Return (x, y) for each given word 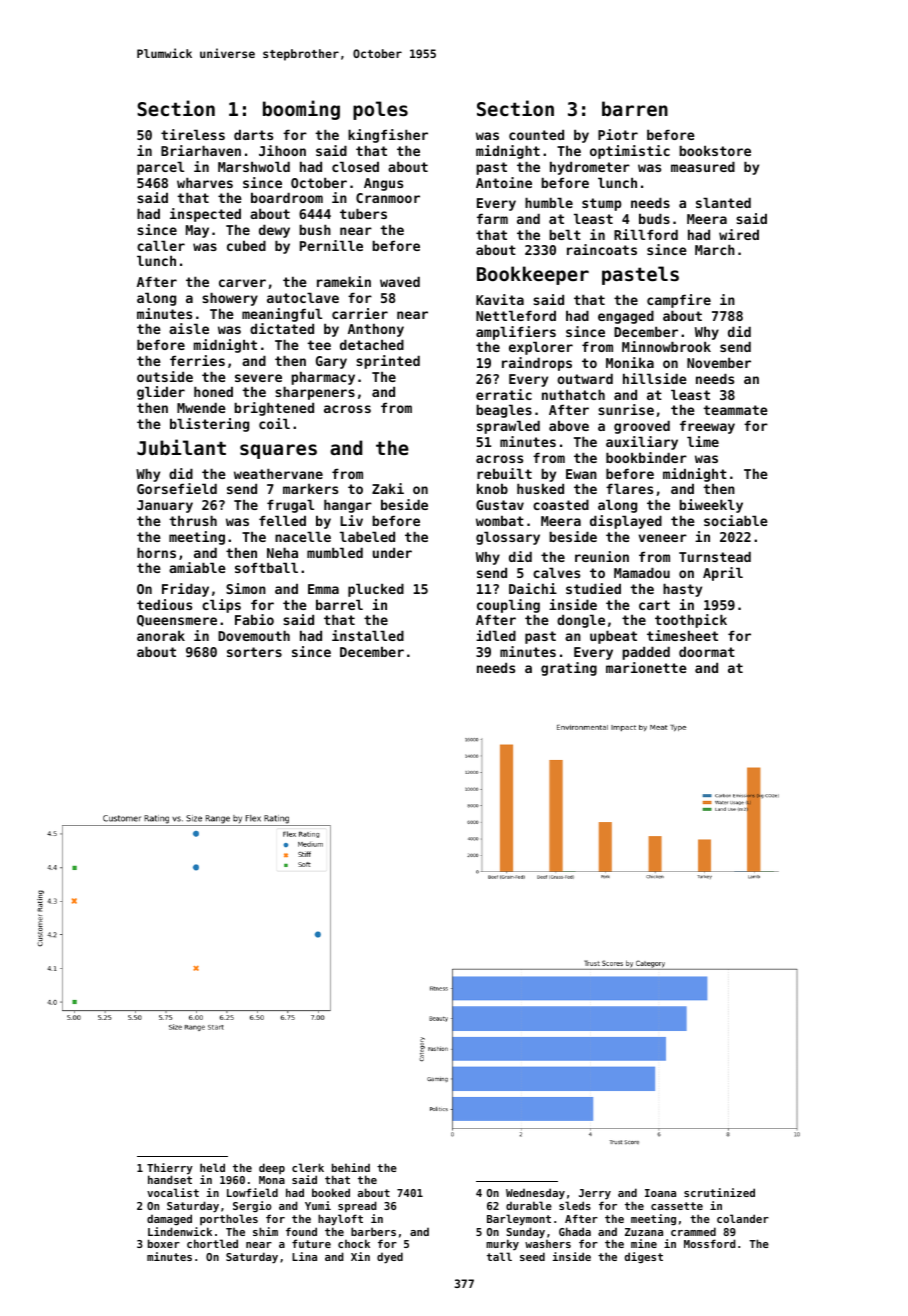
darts (253, 134)
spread (357, 1206)
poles (380, 110)
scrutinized (719, 1192)
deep (272, 1168)
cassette (677, 1206)
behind (351, 1167)
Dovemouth (254, 635)
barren (635, 108)
